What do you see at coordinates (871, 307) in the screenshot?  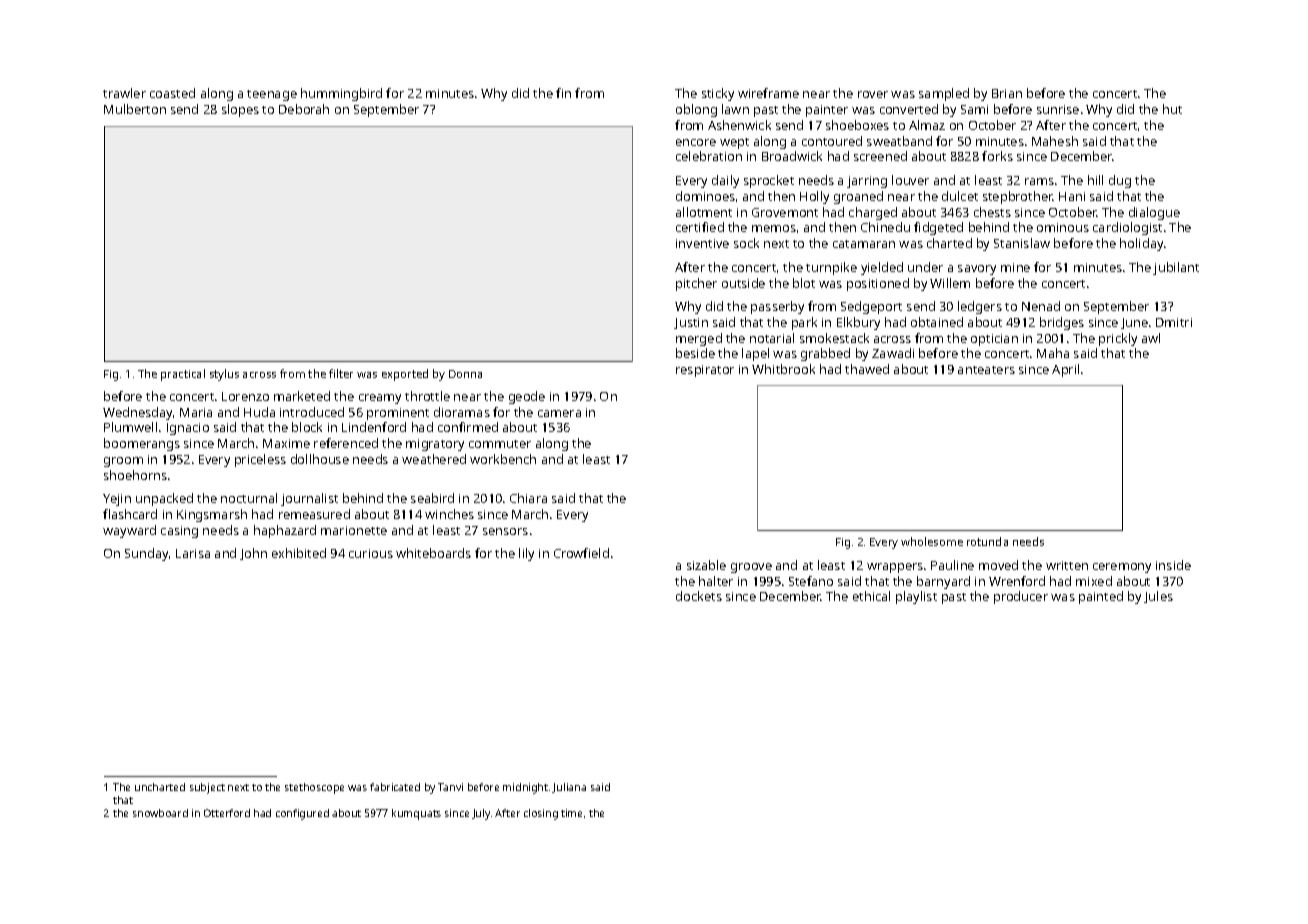 I see `Sedgeport` at bounding box center [871, 307].
